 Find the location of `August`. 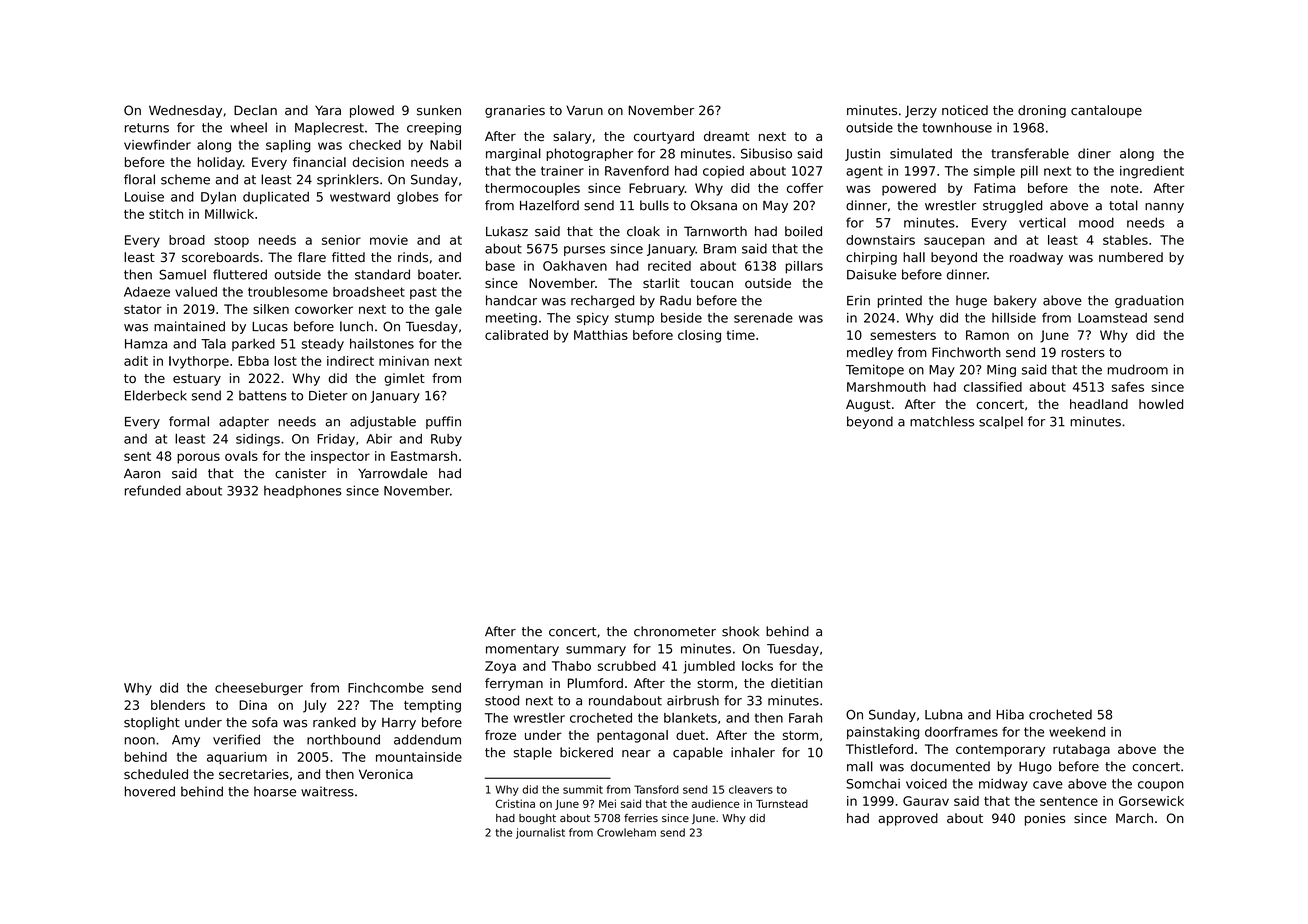

August is located at coordinates (868, 405).
